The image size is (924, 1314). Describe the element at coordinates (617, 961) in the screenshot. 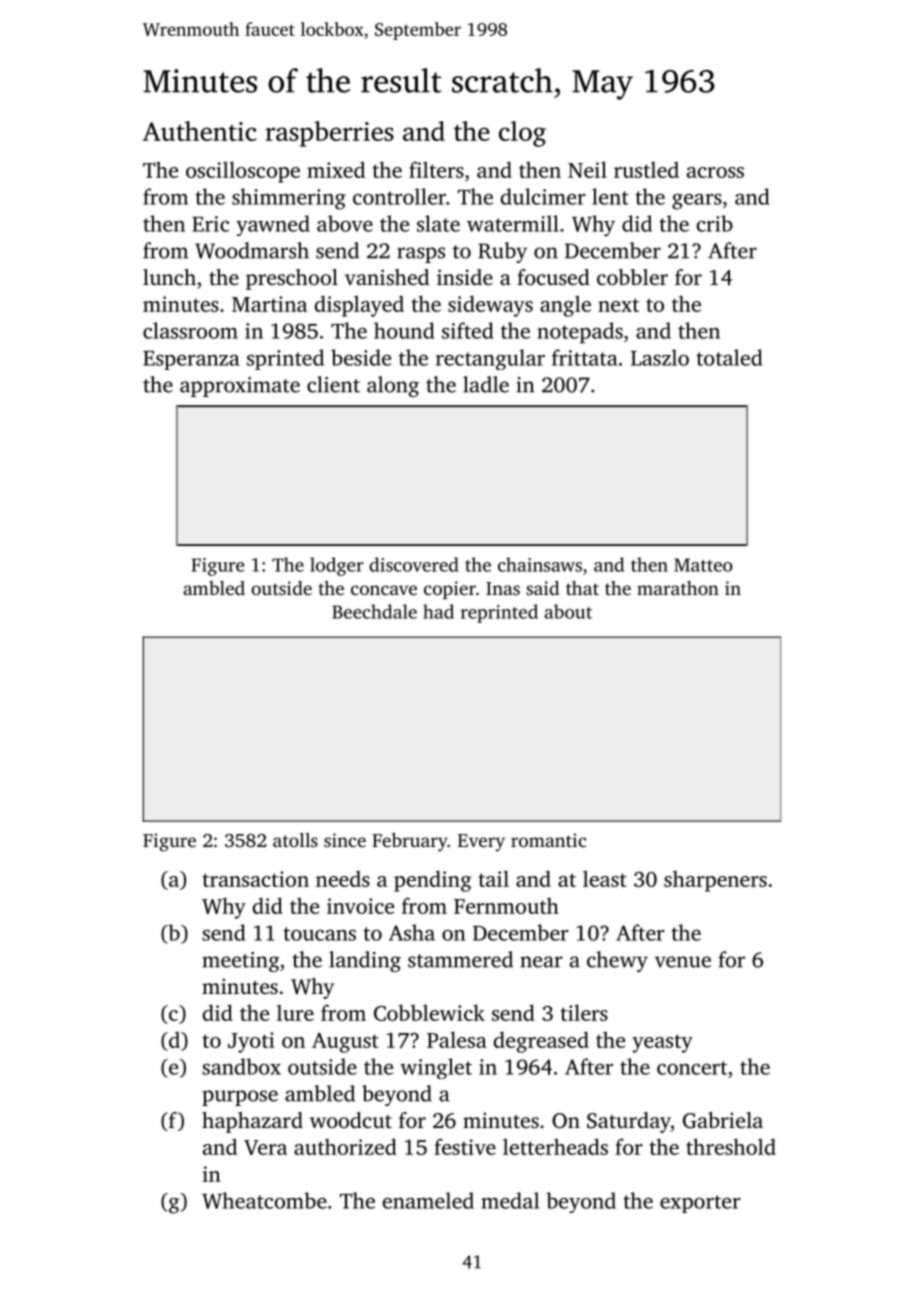

I see `chewy` at that location.
